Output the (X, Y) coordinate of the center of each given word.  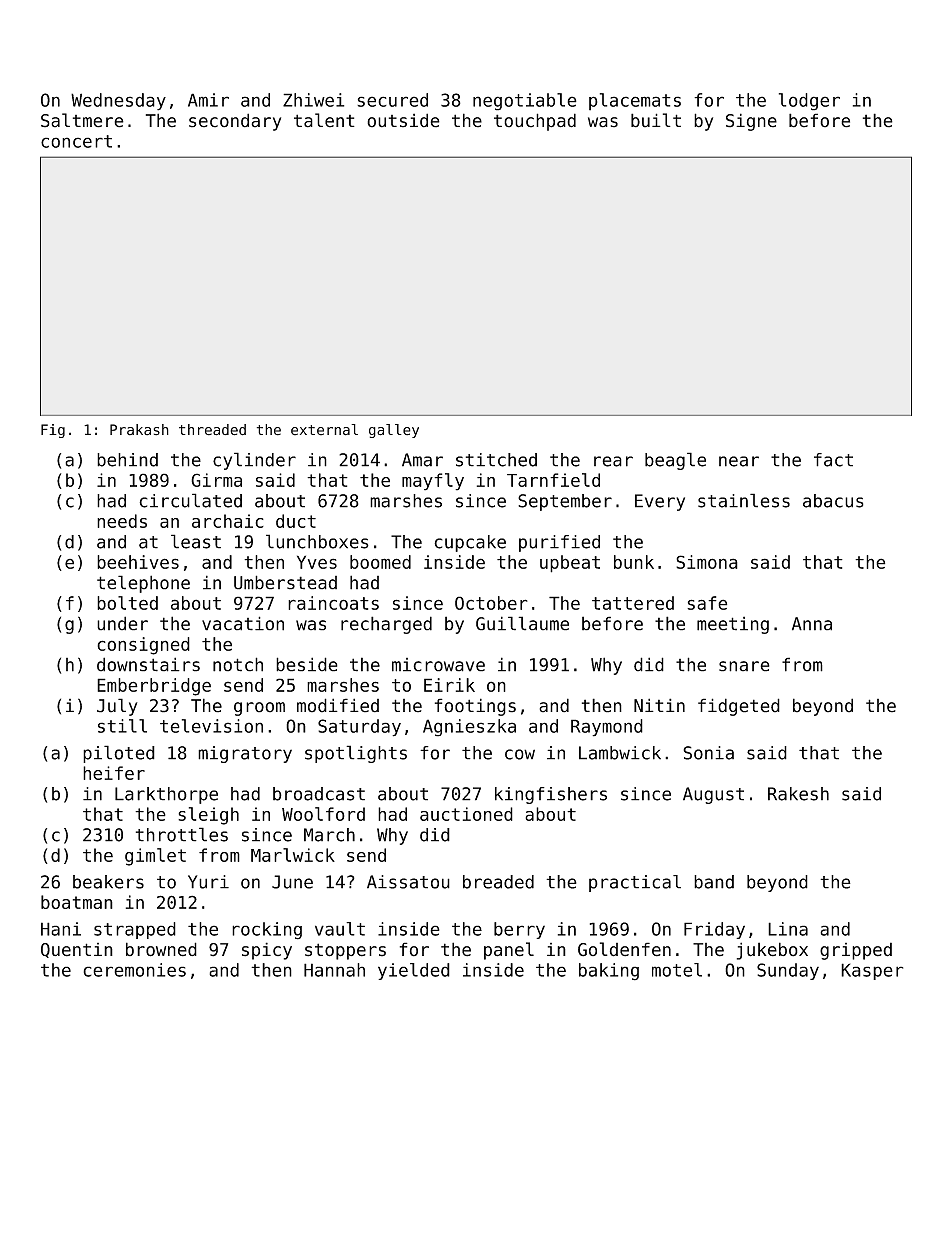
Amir (208, 100)
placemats (635, 102)
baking (609, 972)
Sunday (788, 971)
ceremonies (134, 970)
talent (324, 120)
